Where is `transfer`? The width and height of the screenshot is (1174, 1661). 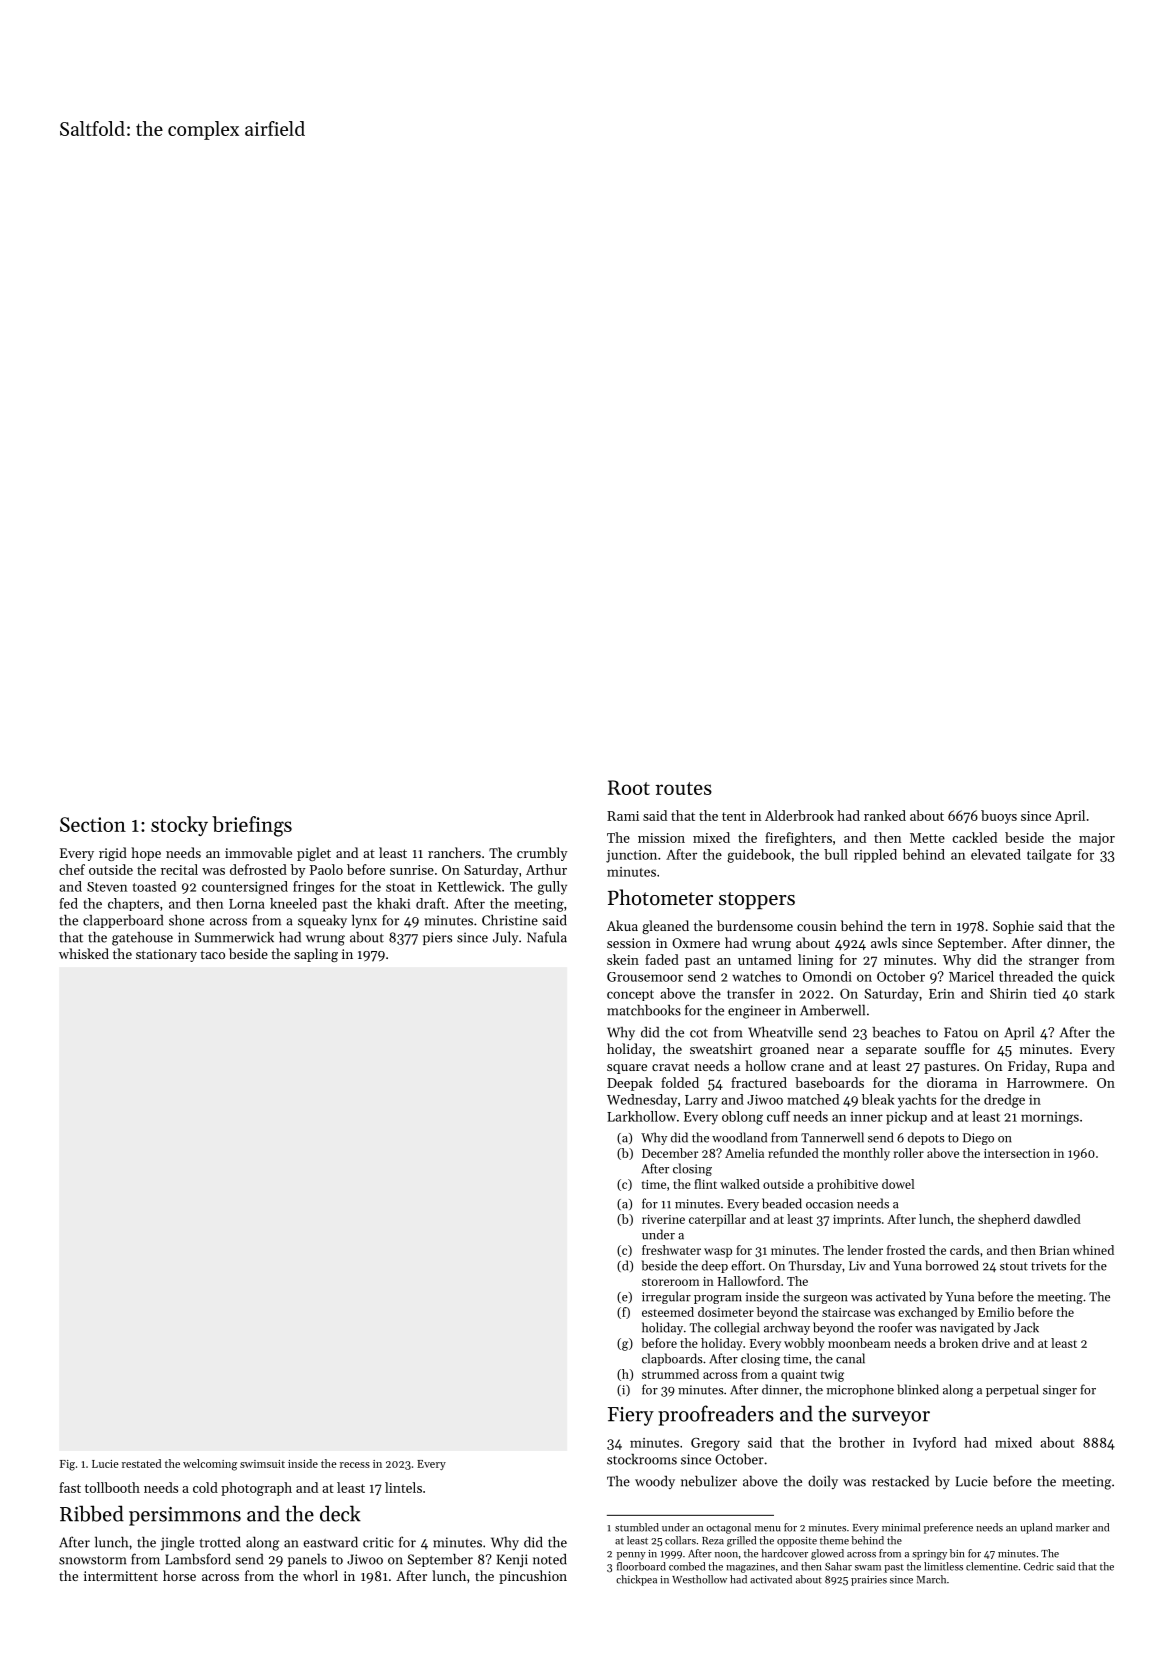 transfer is located at coordinates (751, 993).
